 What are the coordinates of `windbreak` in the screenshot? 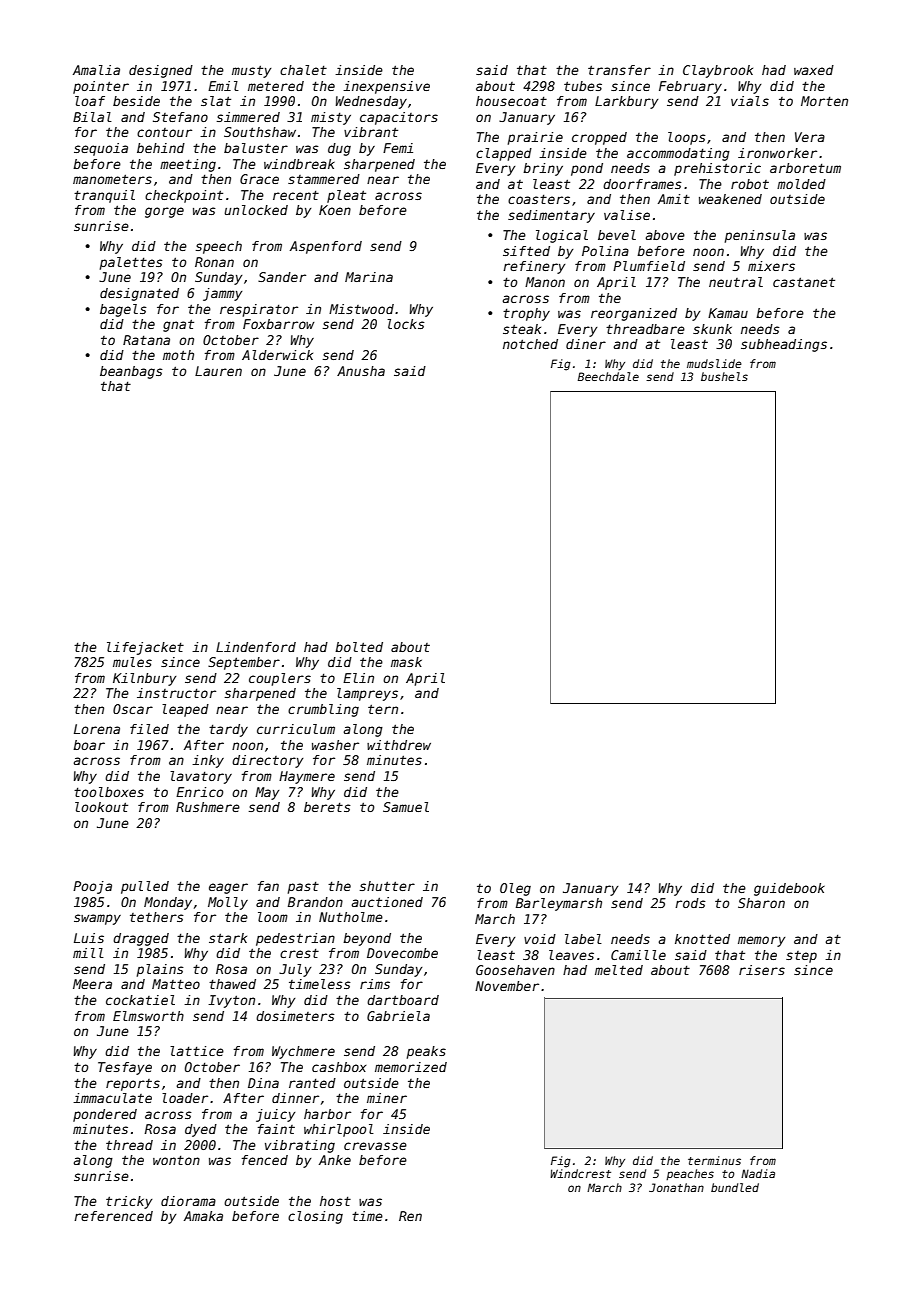 It's located at (299, 164).
